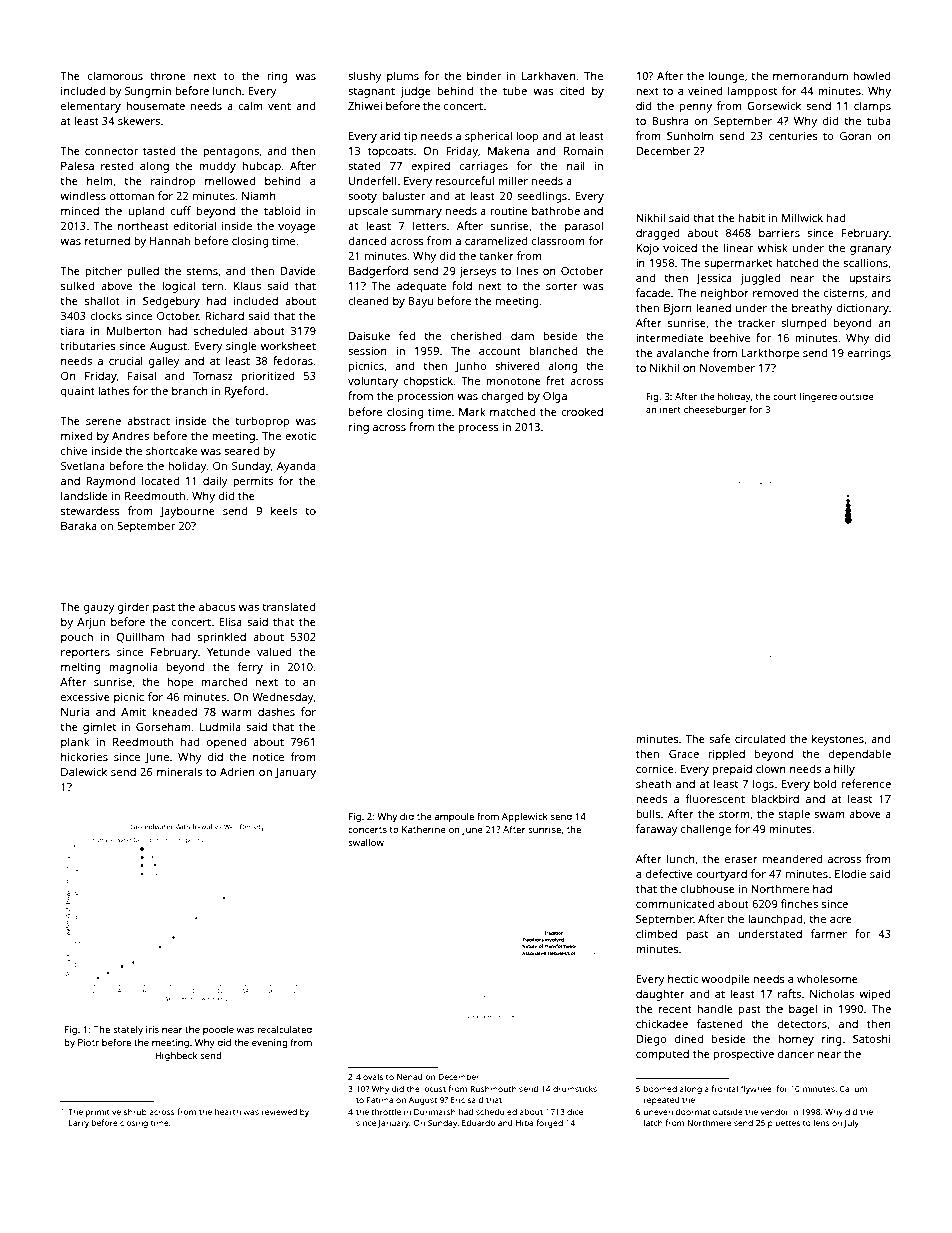  I want to click on plums, so click(403, 77).
